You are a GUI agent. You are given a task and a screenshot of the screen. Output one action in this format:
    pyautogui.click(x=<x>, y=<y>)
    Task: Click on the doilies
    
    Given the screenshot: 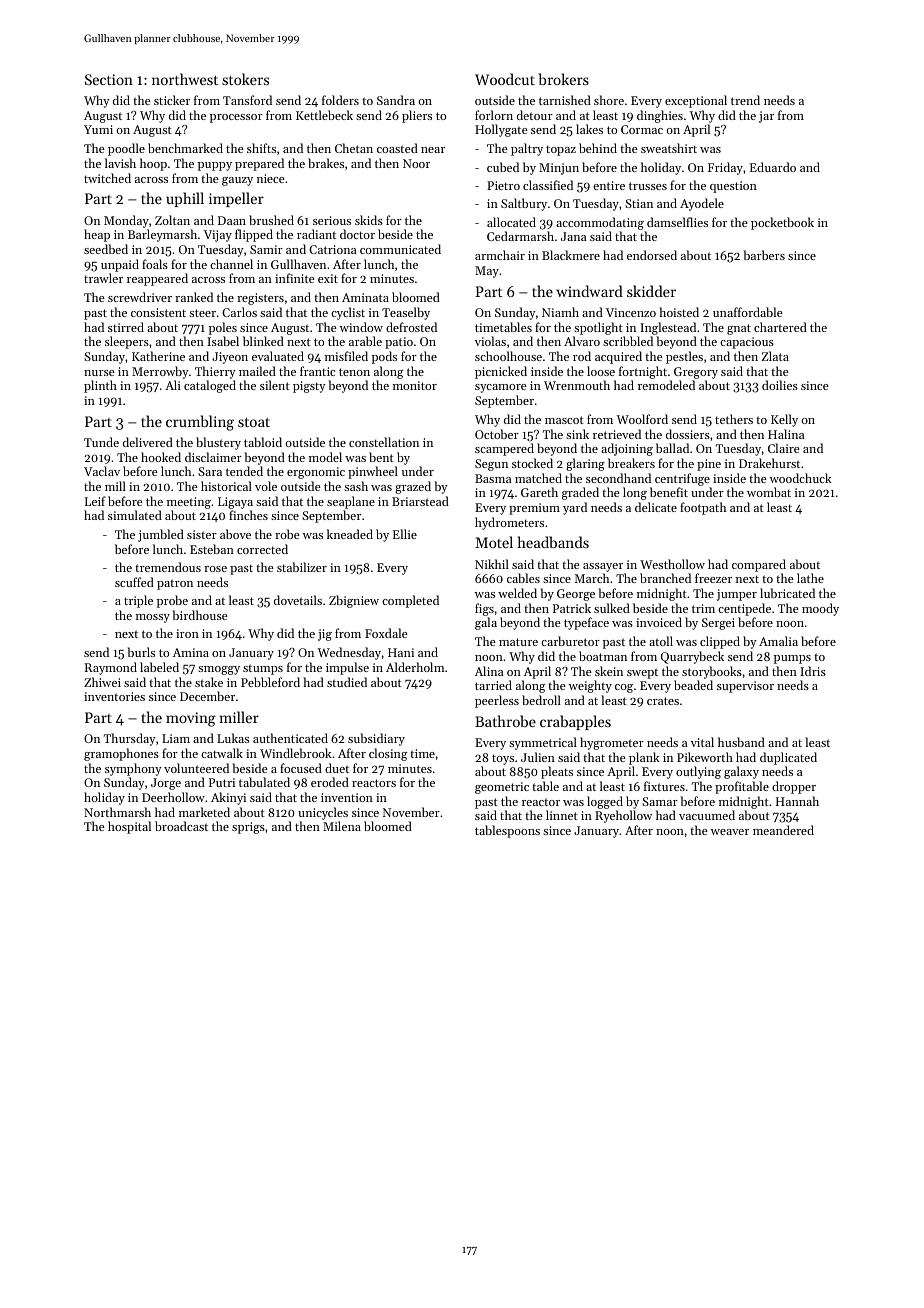 What is the action you would take?
    pyautogui.click(x=780, y=385)
